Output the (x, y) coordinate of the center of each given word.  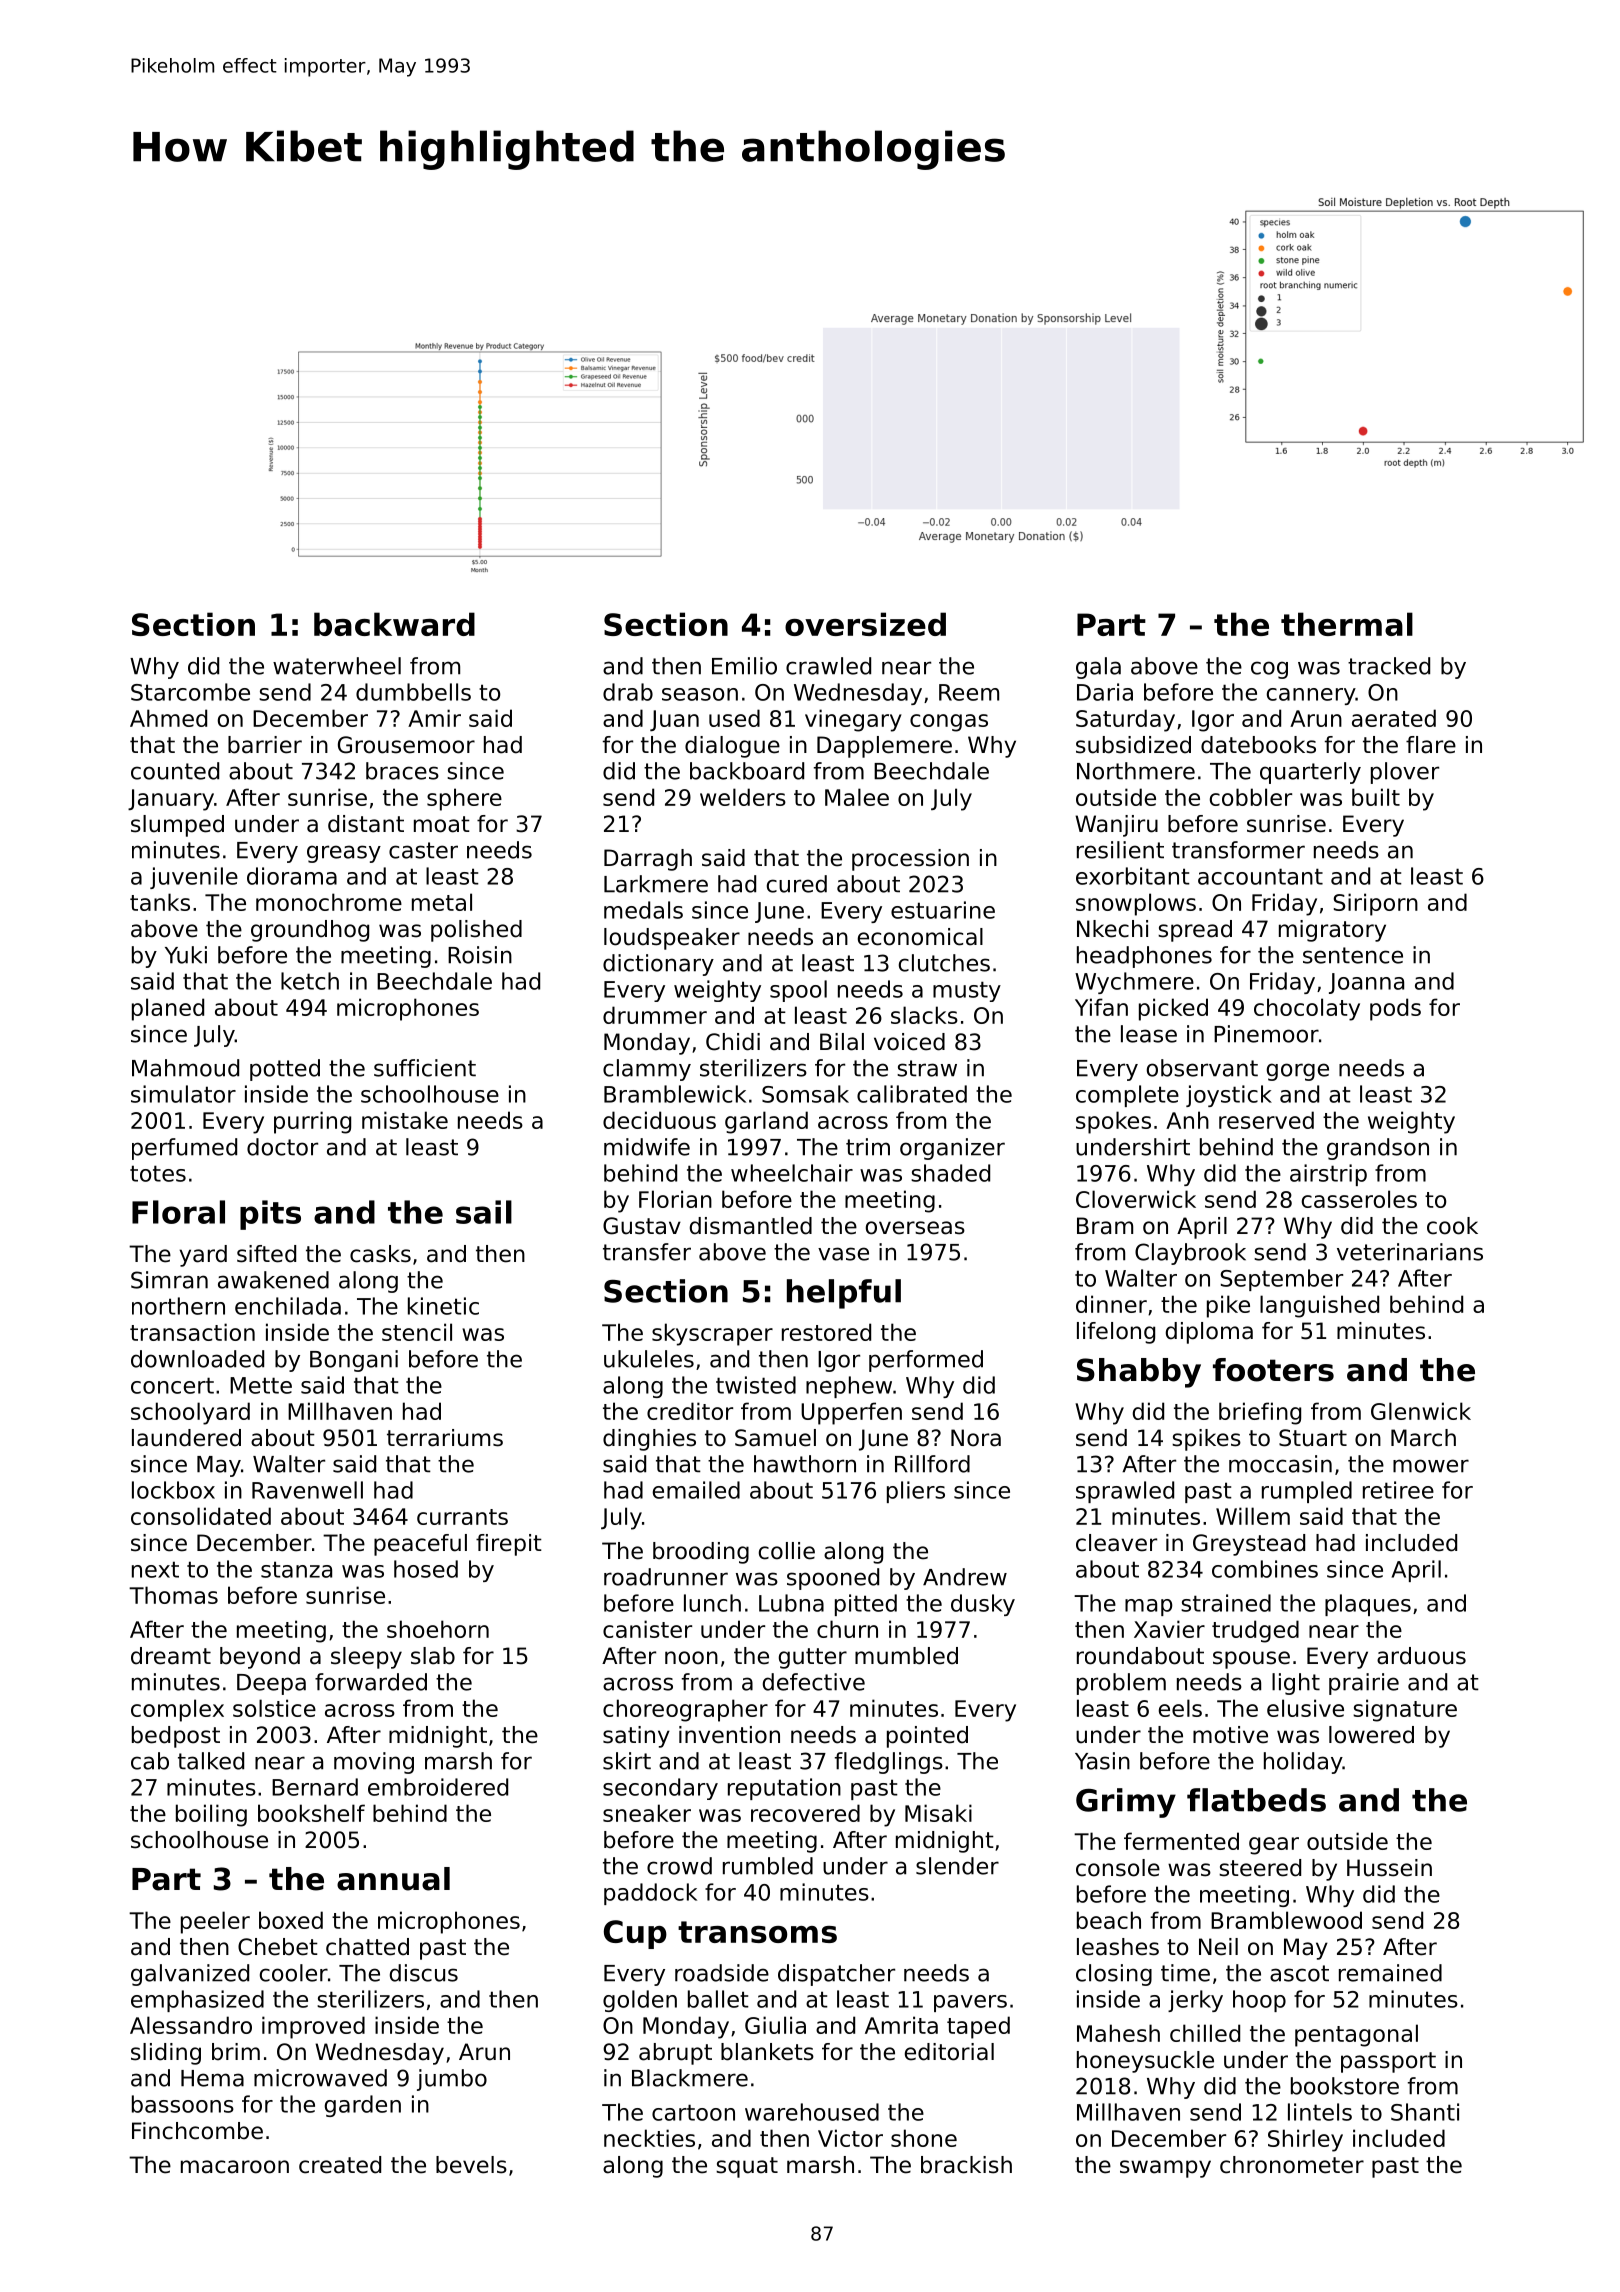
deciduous (659, 1120)
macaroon (235, 2167)
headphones (1144, 957)
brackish (966, 2165)
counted (175, 771)
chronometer (1292, 2165)
